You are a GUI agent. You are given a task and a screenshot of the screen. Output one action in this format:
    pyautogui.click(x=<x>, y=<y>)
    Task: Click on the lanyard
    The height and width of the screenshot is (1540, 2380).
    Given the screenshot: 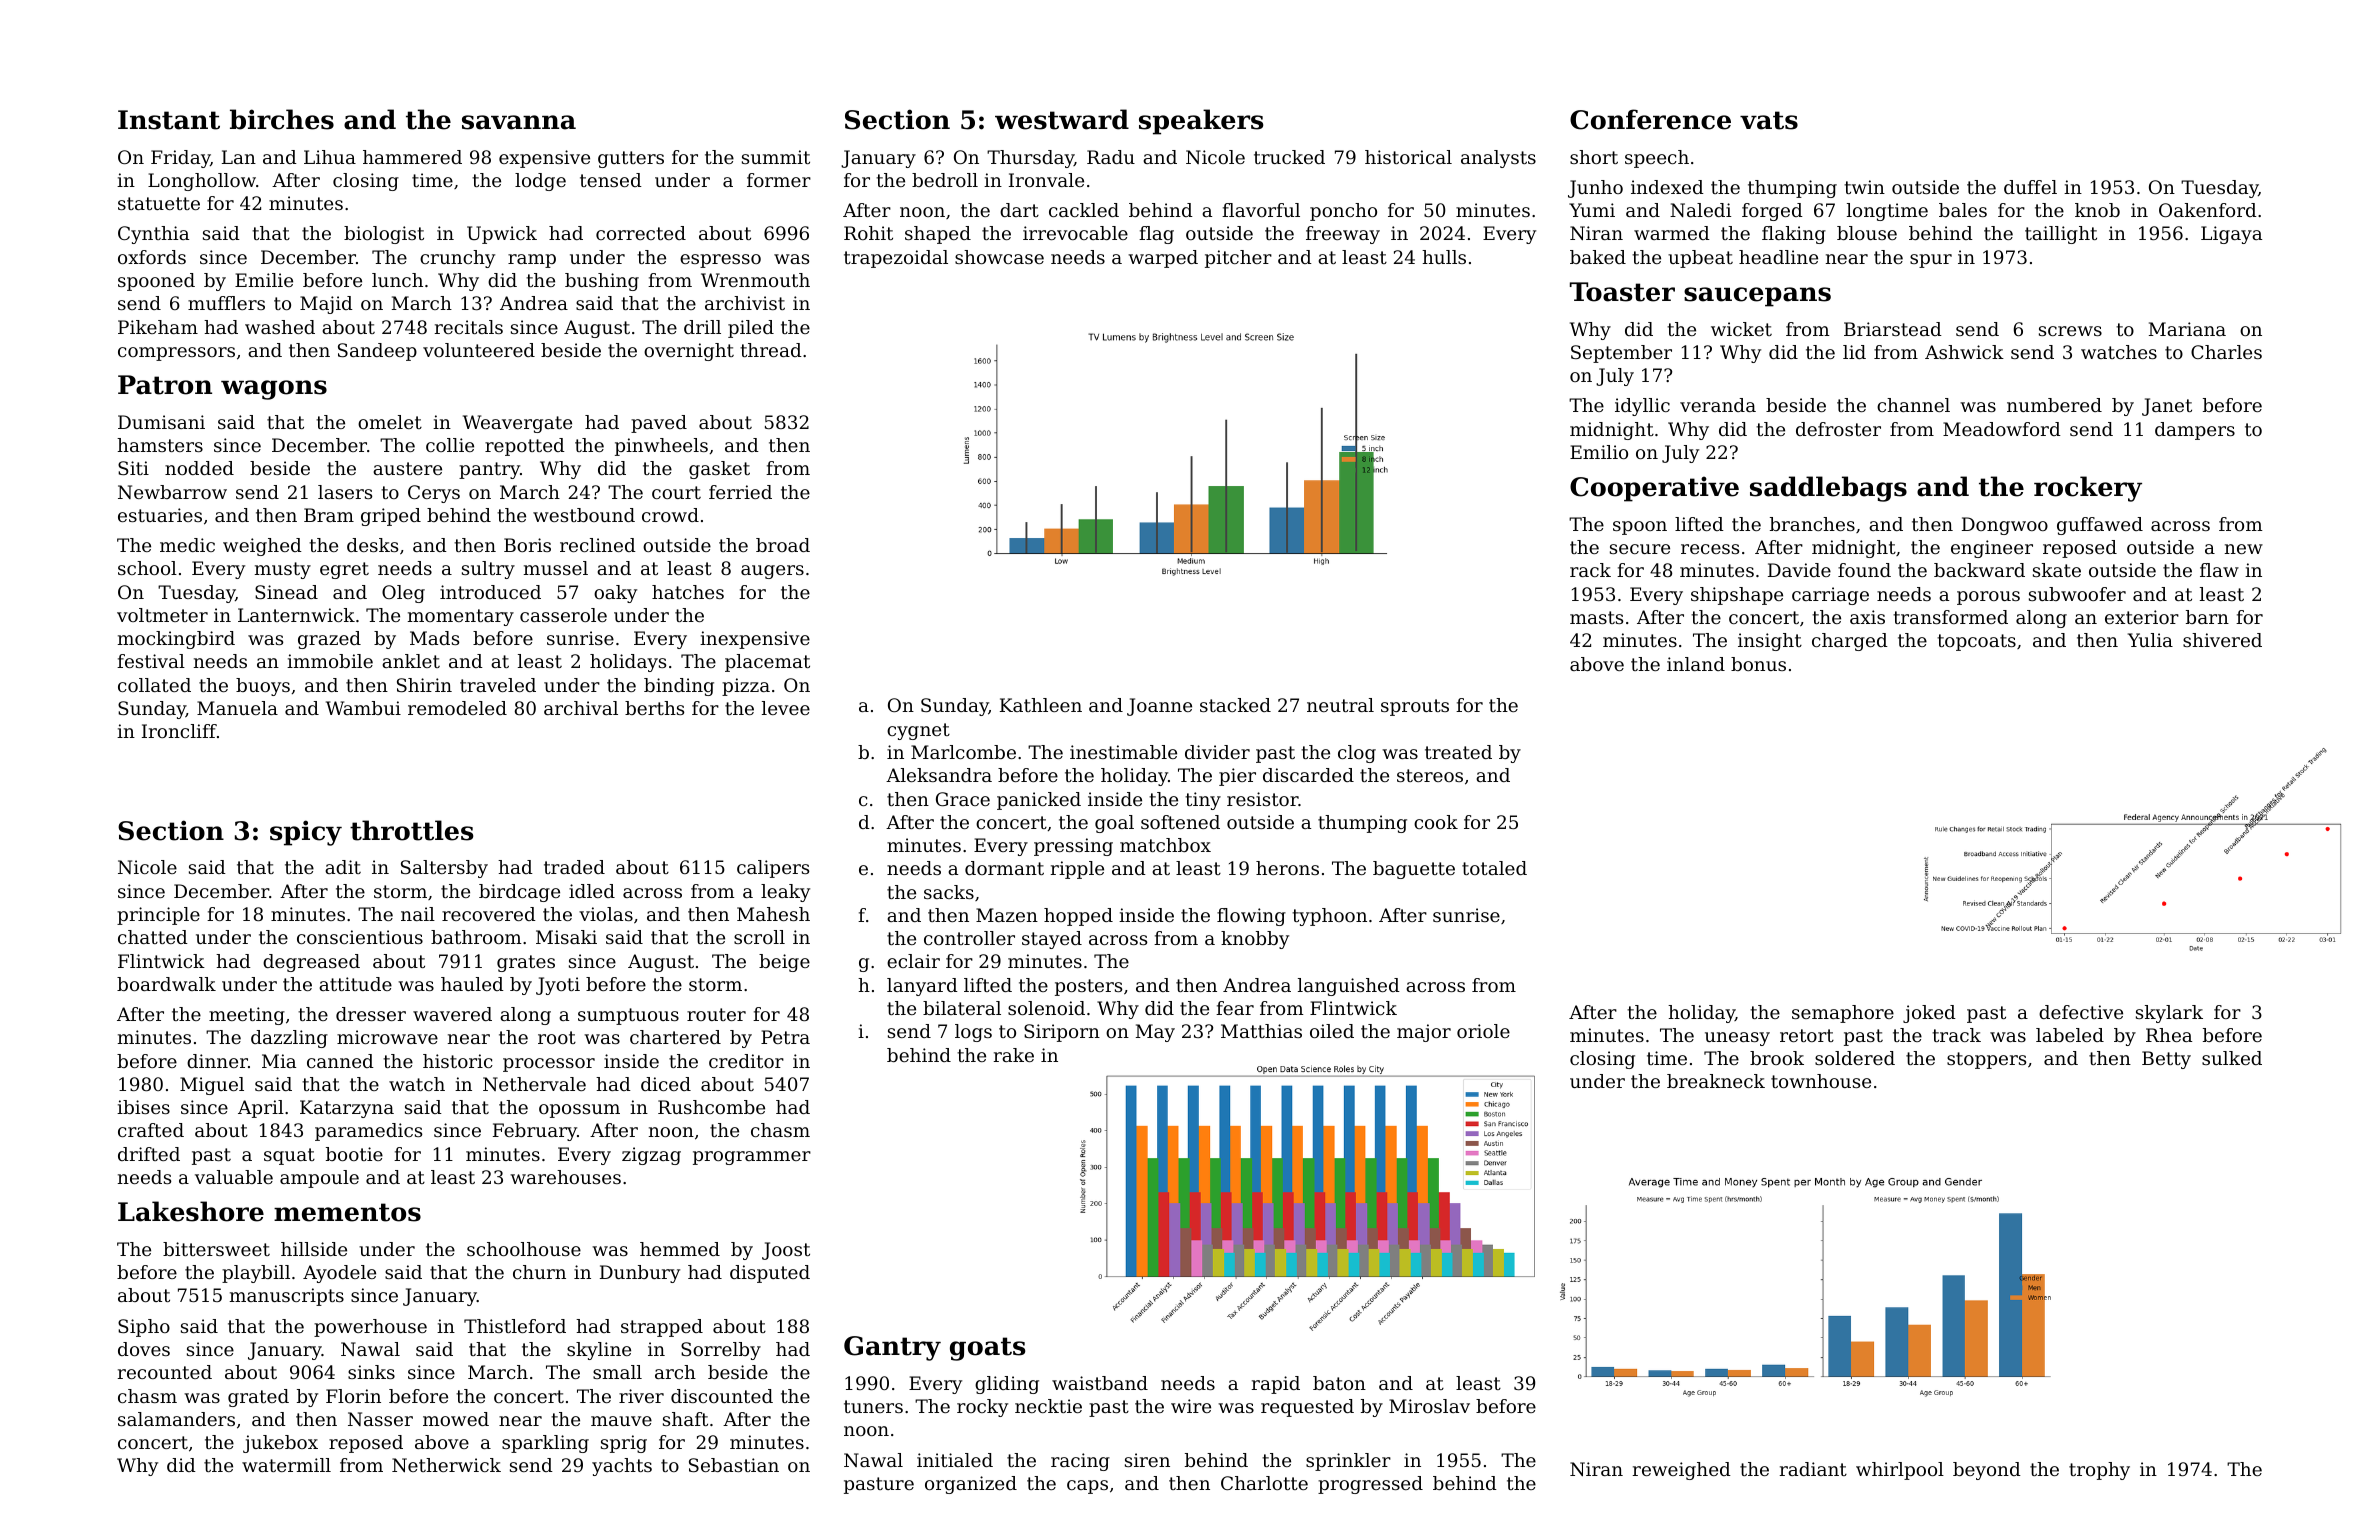 What is the action you would take?
    pyautogui.click(x=922, y=987)
